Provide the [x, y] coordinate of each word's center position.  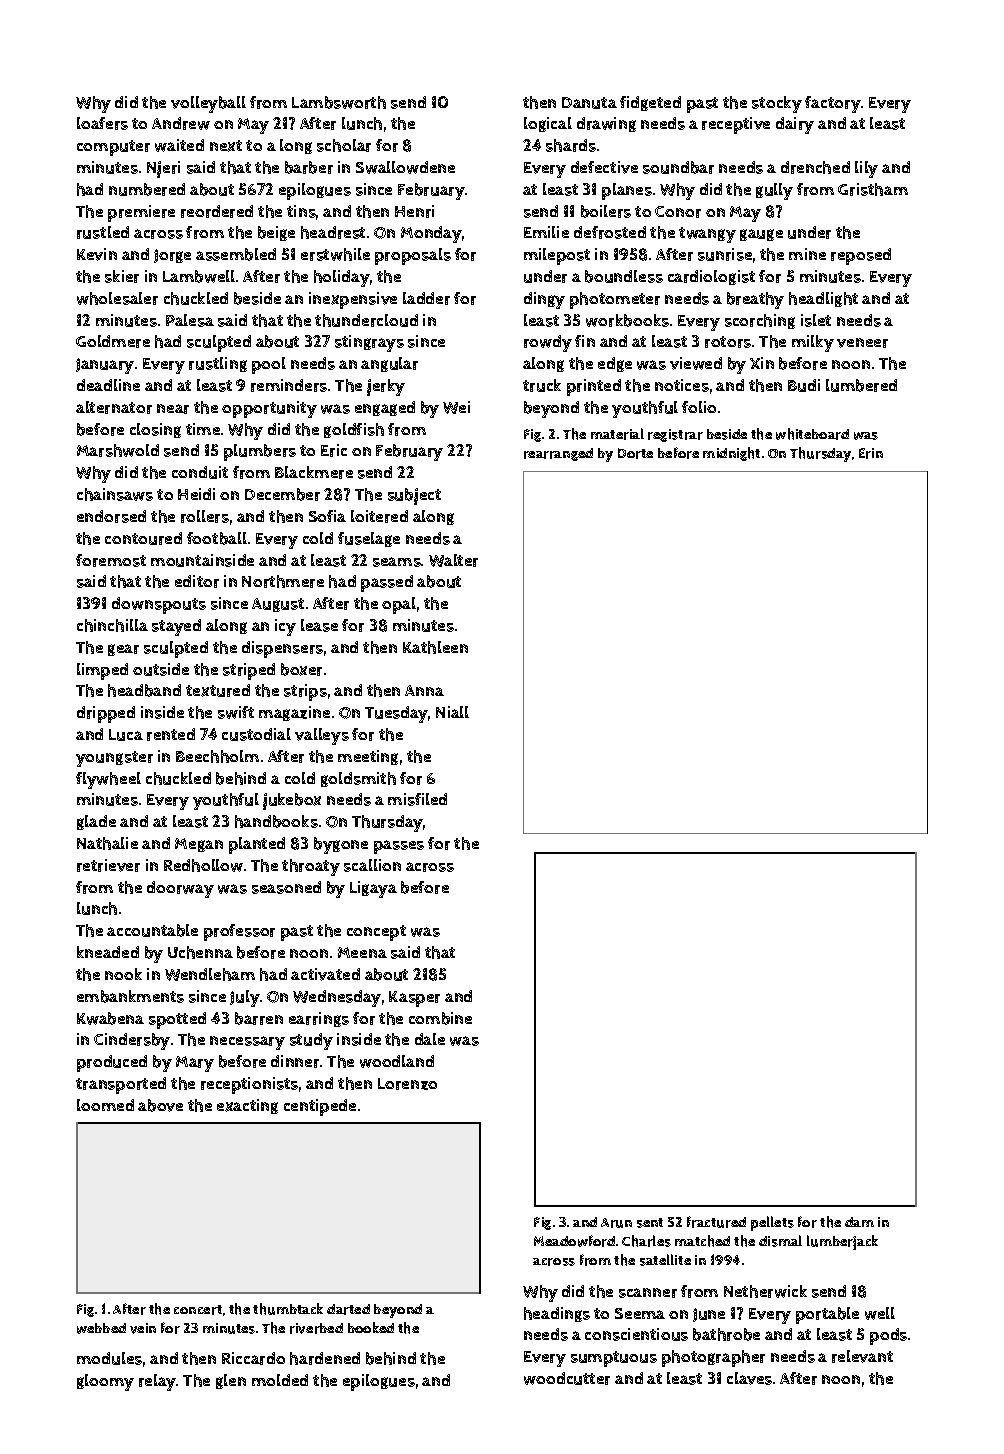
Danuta [589, 103]
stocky [777, 104]
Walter [453, 560]
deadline [108, 385]
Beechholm [217, 756]
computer [113, 148]
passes [399, 847]
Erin [871, 453]
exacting [247, 1106]
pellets [772, 1223]
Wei [456, 407]
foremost [111, 560]
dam [859, 1222]
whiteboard [812, 434]
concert [198, 1310]
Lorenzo [407, 1084]
